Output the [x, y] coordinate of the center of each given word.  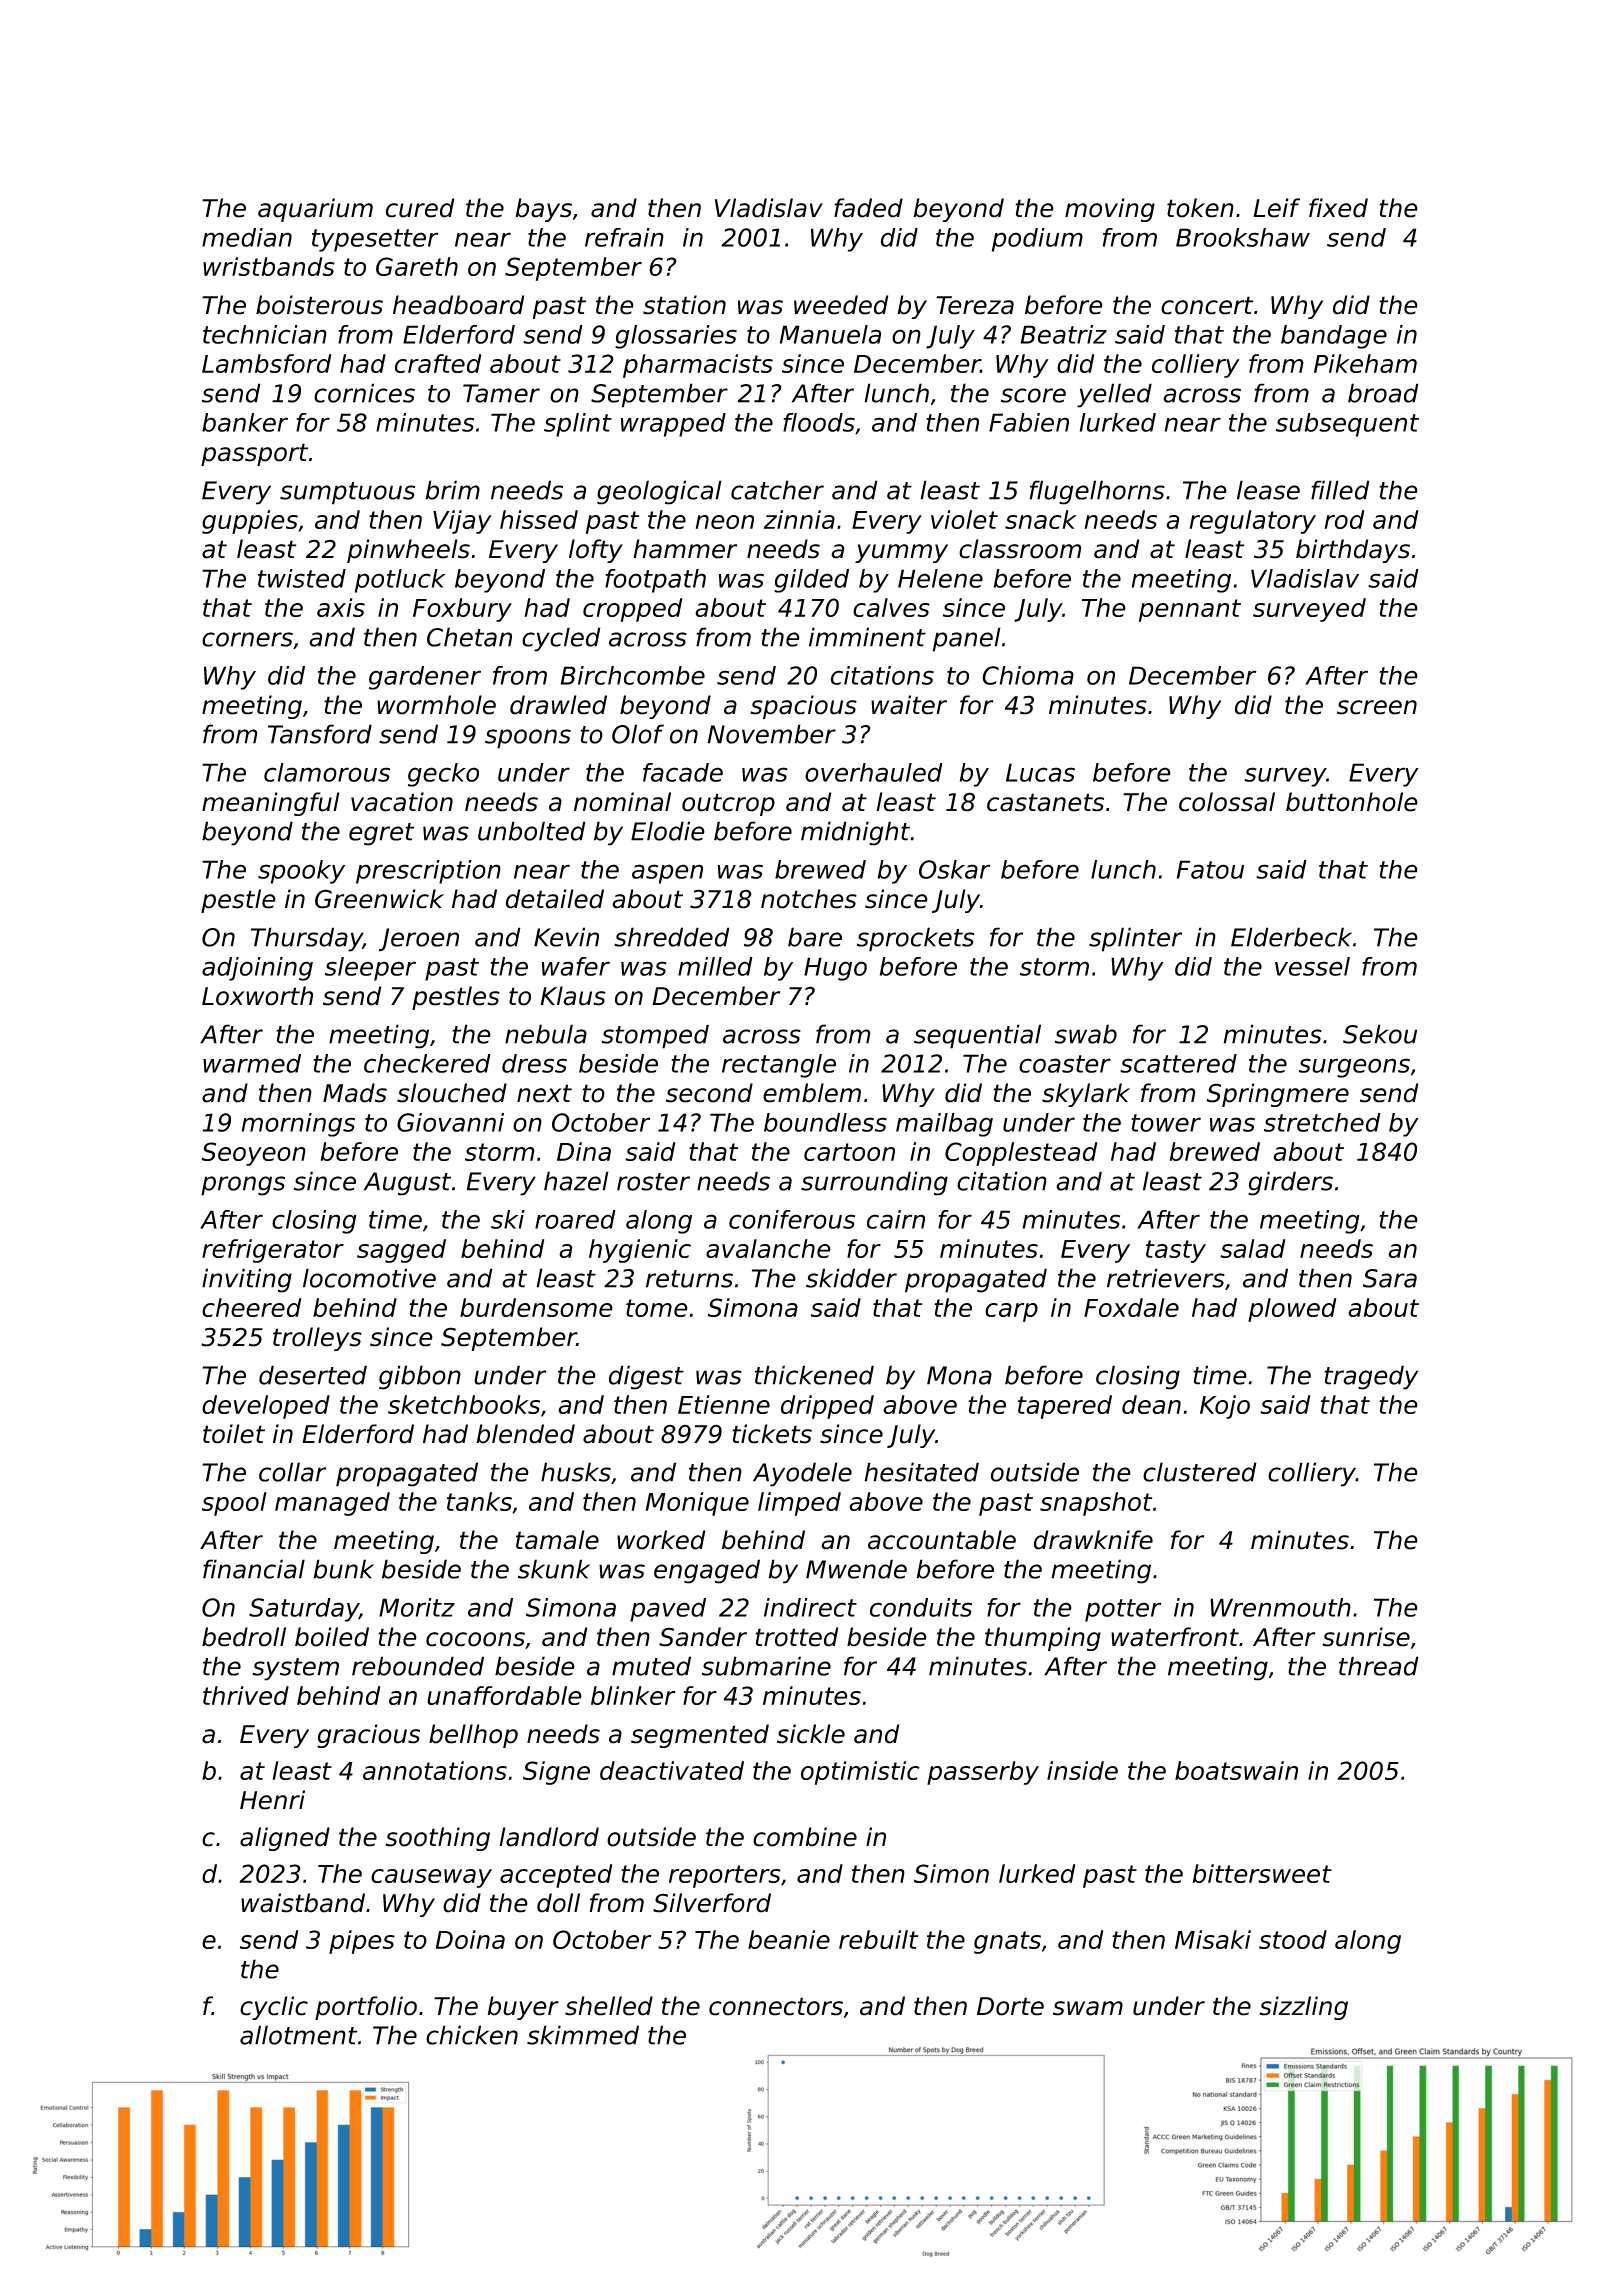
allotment [299, 2035]
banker [245, 422]
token [1200, 208]
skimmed [583, 2035]
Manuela [830, 334]
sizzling [1303, 2008]
